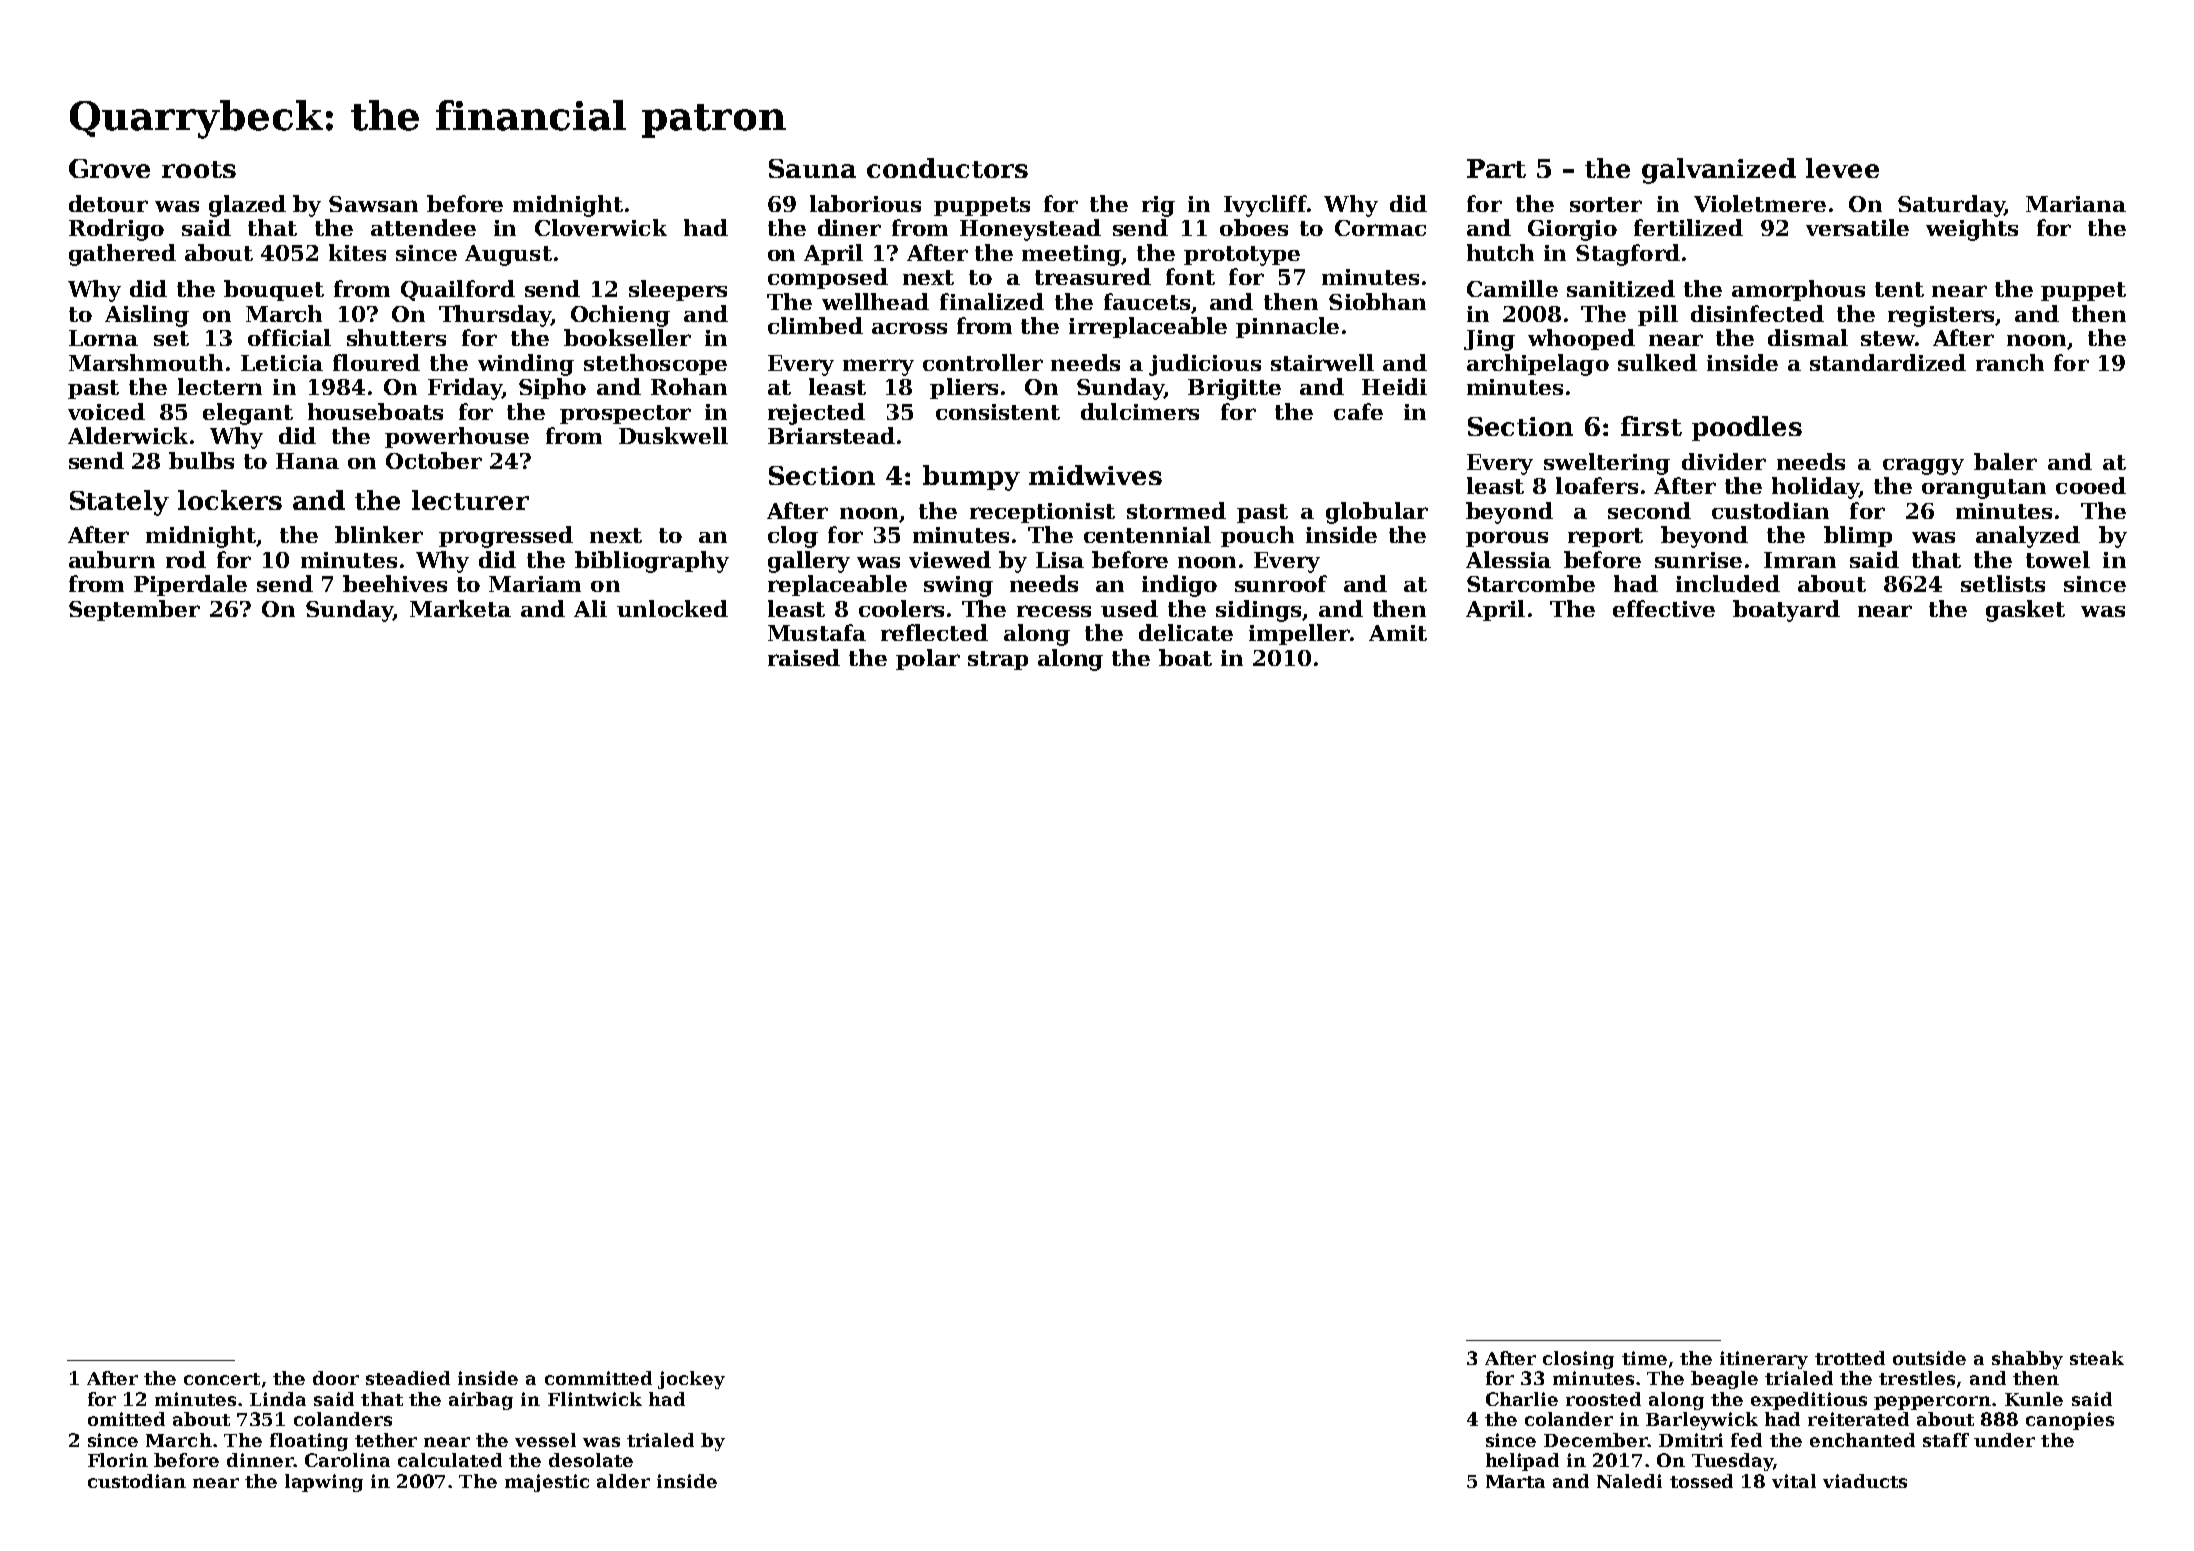 This document has height=1551, width=2194. What do you see at coordinates (373, 204) in the document?
I see `Sawsan` at bounding box center [373, 204].
